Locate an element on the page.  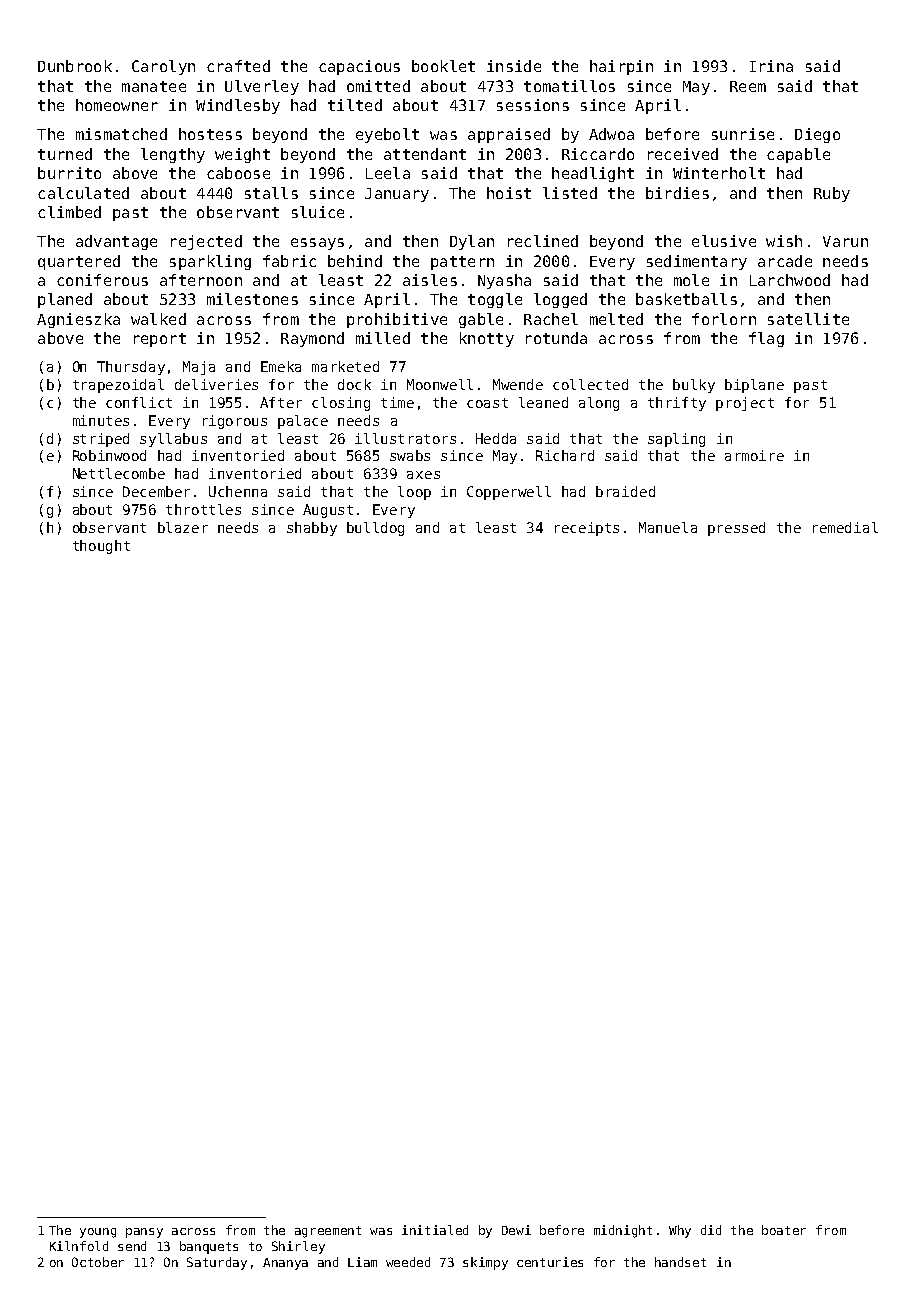
elusive is located at coordinates (724, 241).
